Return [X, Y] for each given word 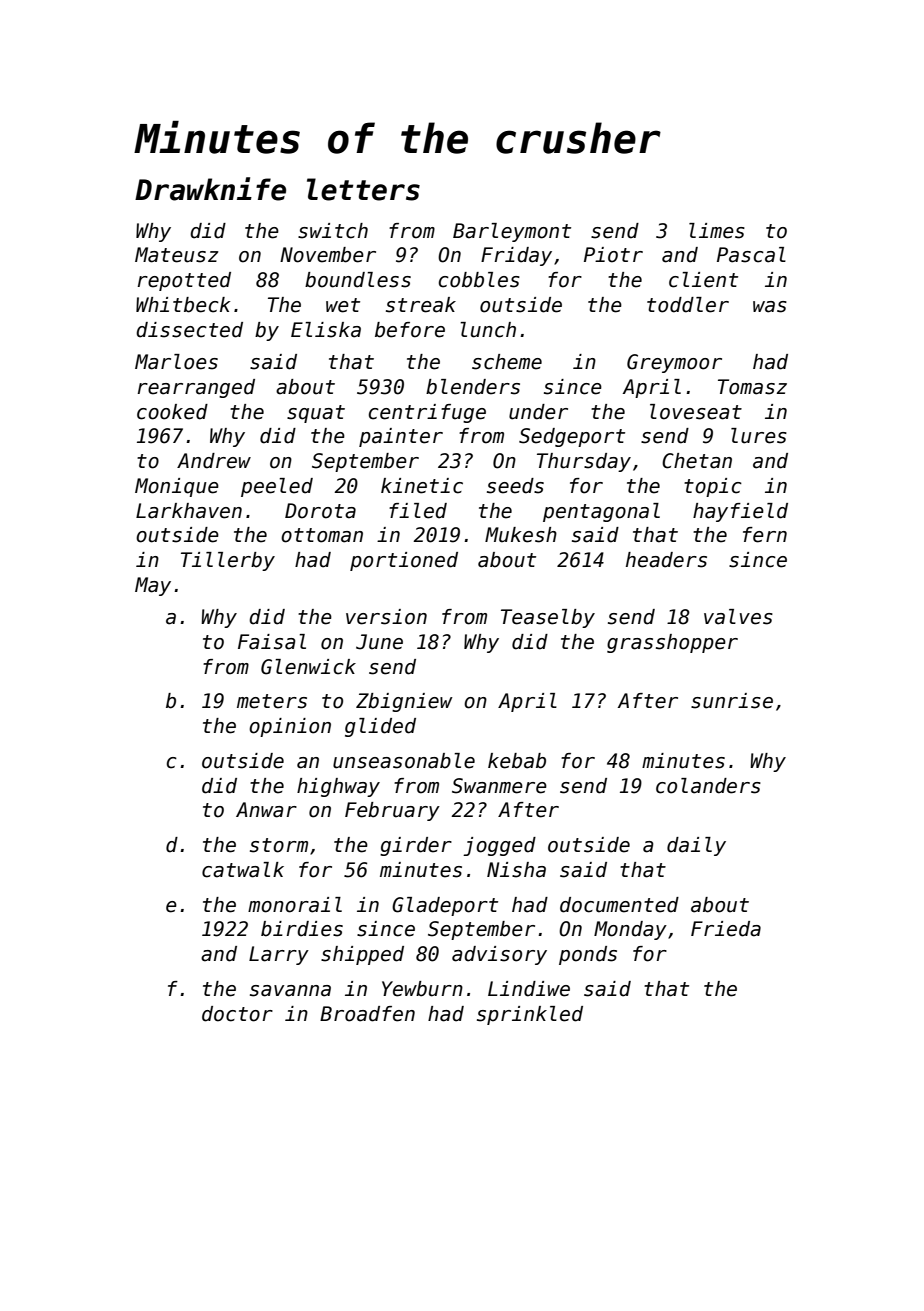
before [410, 330]
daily [696, 846]
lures [759, 436]
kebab [517, 761]
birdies [302, 929]
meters [272, 701]
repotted [184, 281]
